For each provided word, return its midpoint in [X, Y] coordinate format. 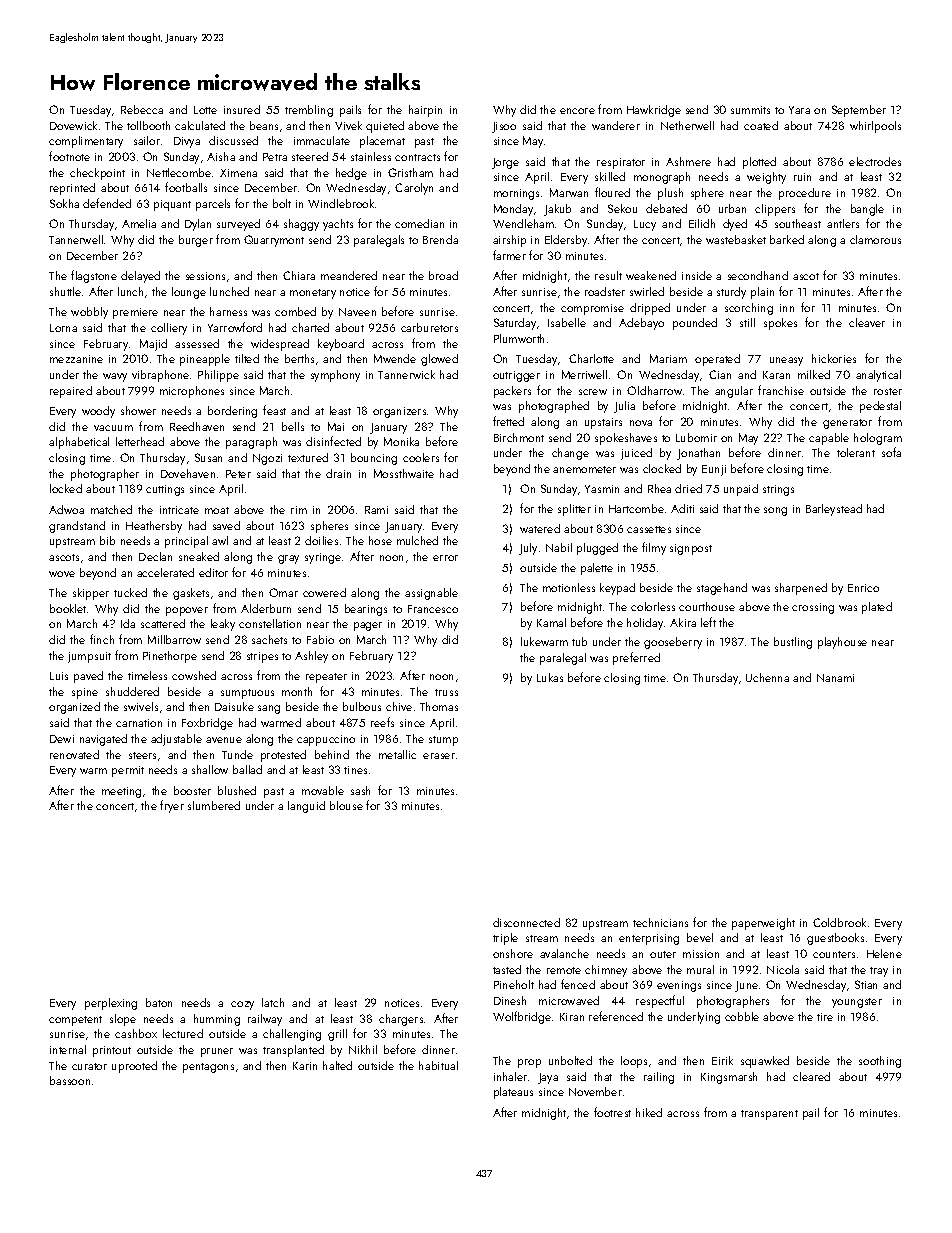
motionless [569, 587]
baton [159, 1002]
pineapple [205, 360]
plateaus [513, 1093]
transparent [769, 1115]
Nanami [835, 678]
